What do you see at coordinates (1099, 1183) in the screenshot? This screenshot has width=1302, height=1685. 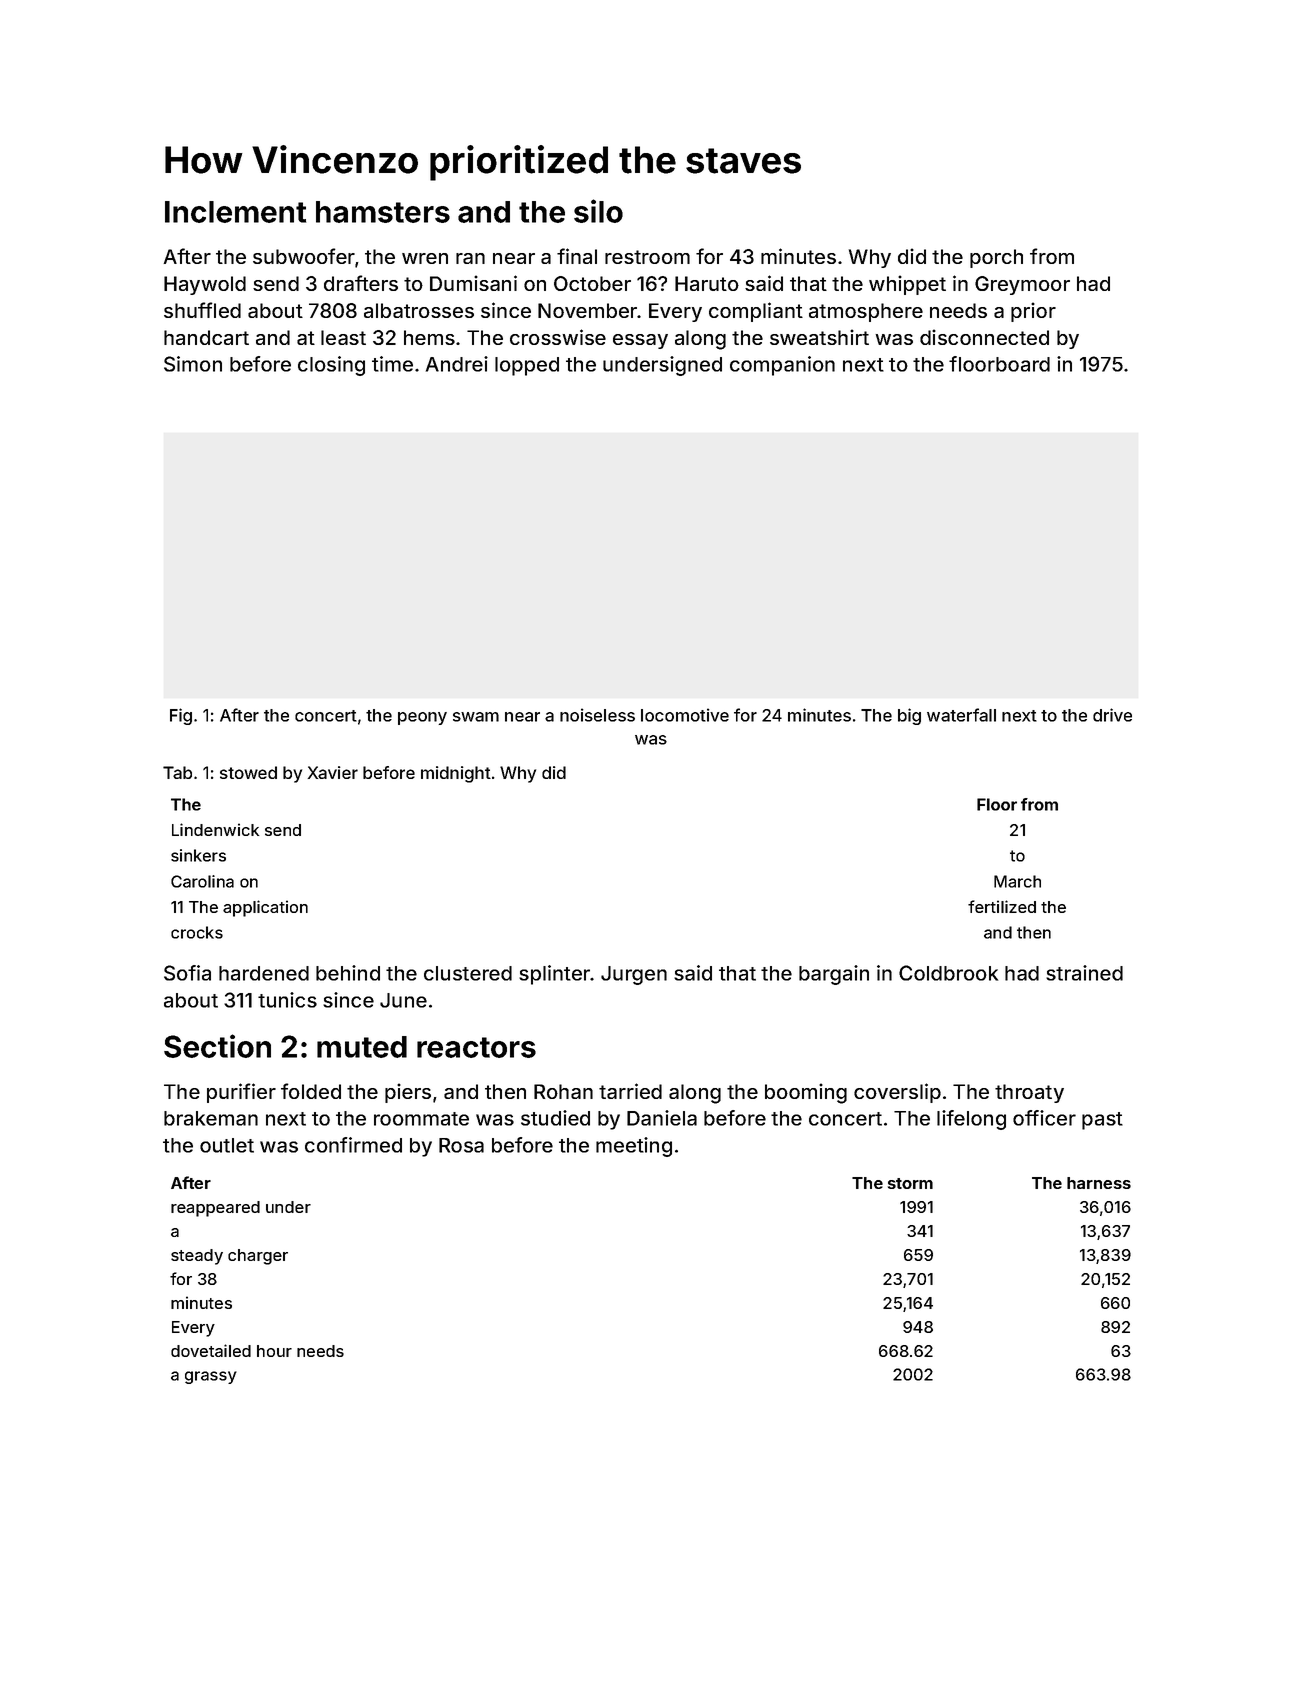 I see `harness` at bounding box center [1099, 1183].
